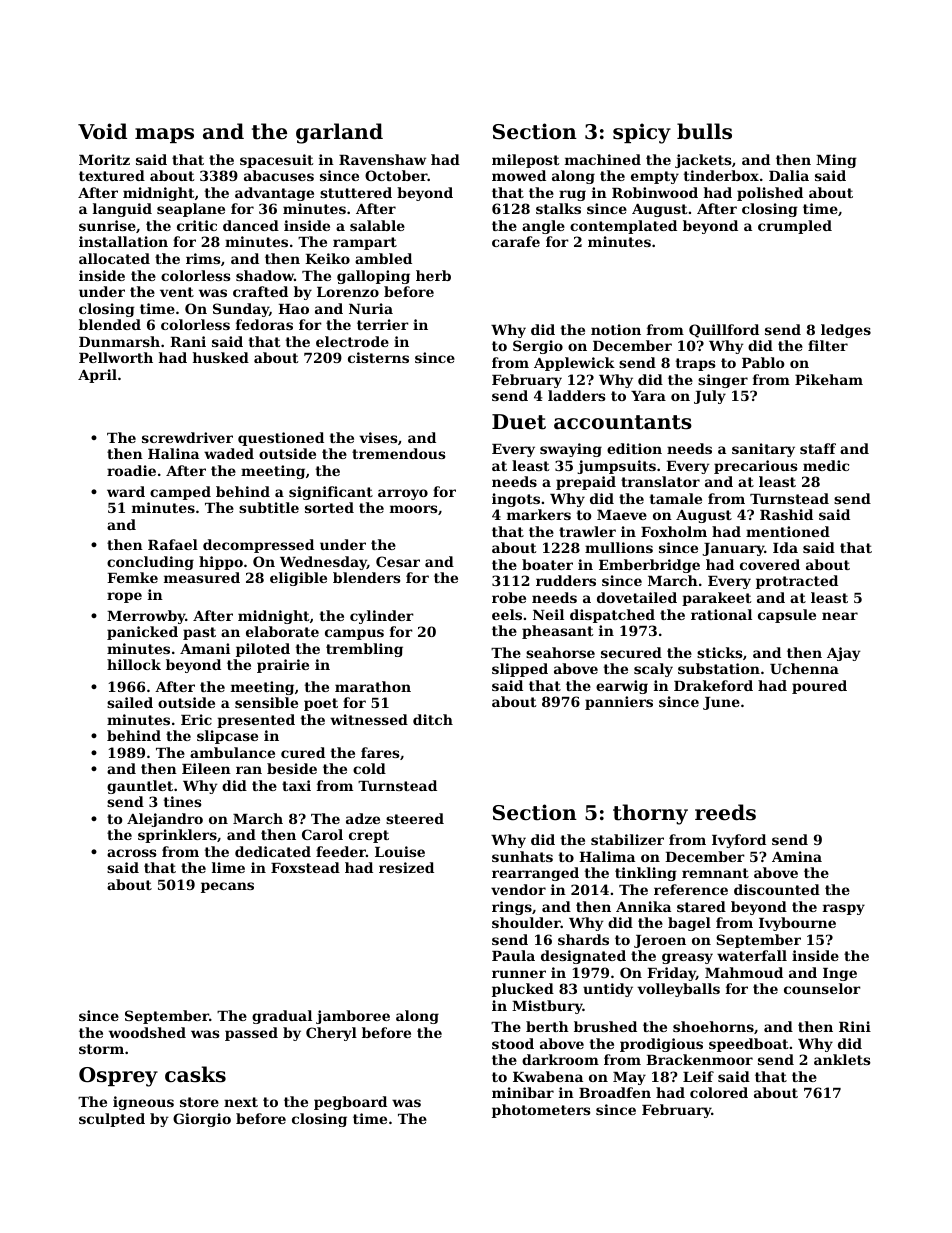 The image size is (952, 1233). What do you see at coordinates (232, 752) in the image?
I see `ambulance` at bounding box center [232, 752].
